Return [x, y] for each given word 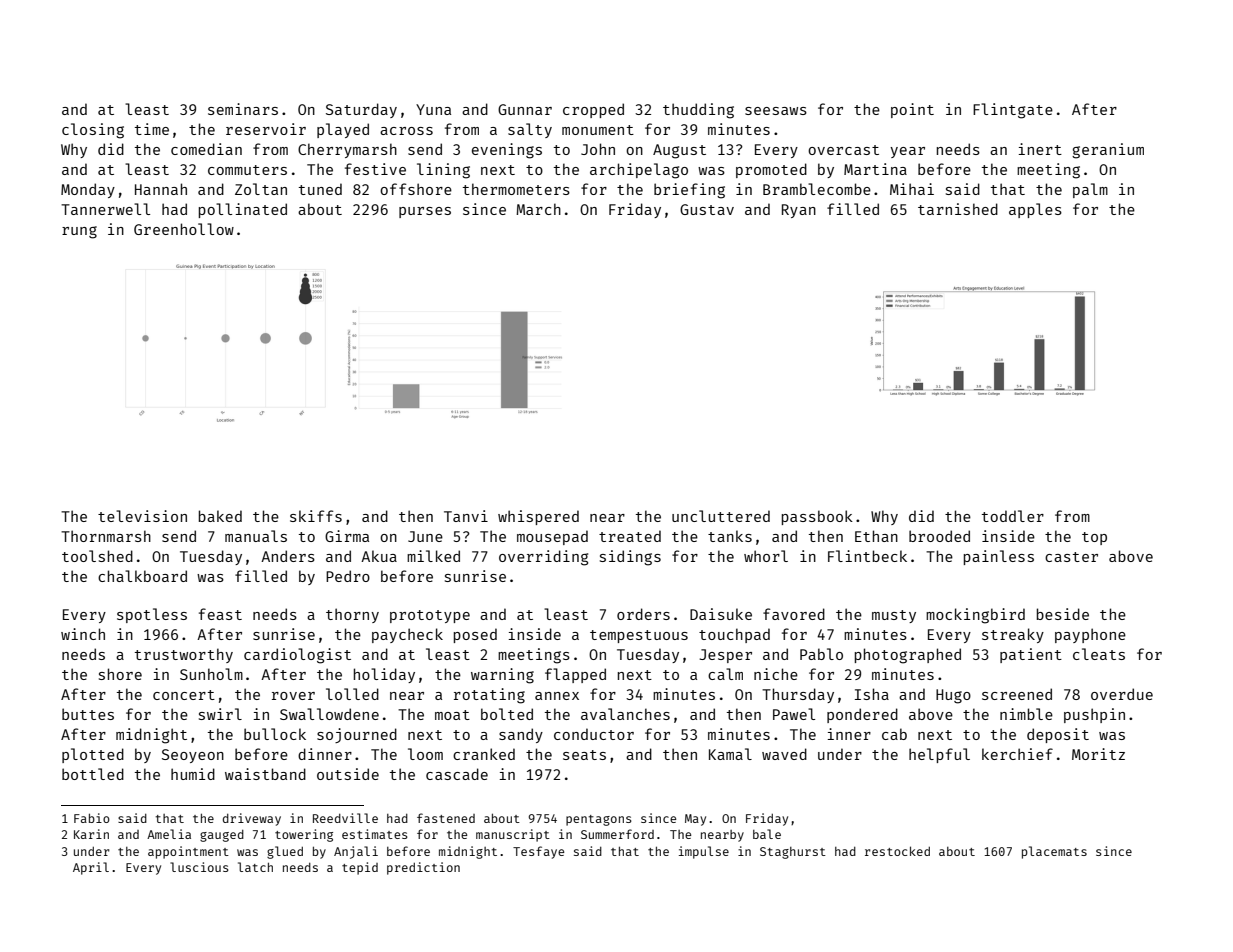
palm [1090, 190]
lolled [352, 694]
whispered [538, 517]
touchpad [734, 635]
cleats [1099, 654]
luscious [199, 867]
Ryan [799, 211]
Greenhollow [184, 229]
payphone [1090, 635]
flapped [575, 675]
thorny [352, 615]
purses [425, 212]
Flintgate [1013, 111]
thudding [698, 111]
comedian [206, 149]
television [142, 516]
